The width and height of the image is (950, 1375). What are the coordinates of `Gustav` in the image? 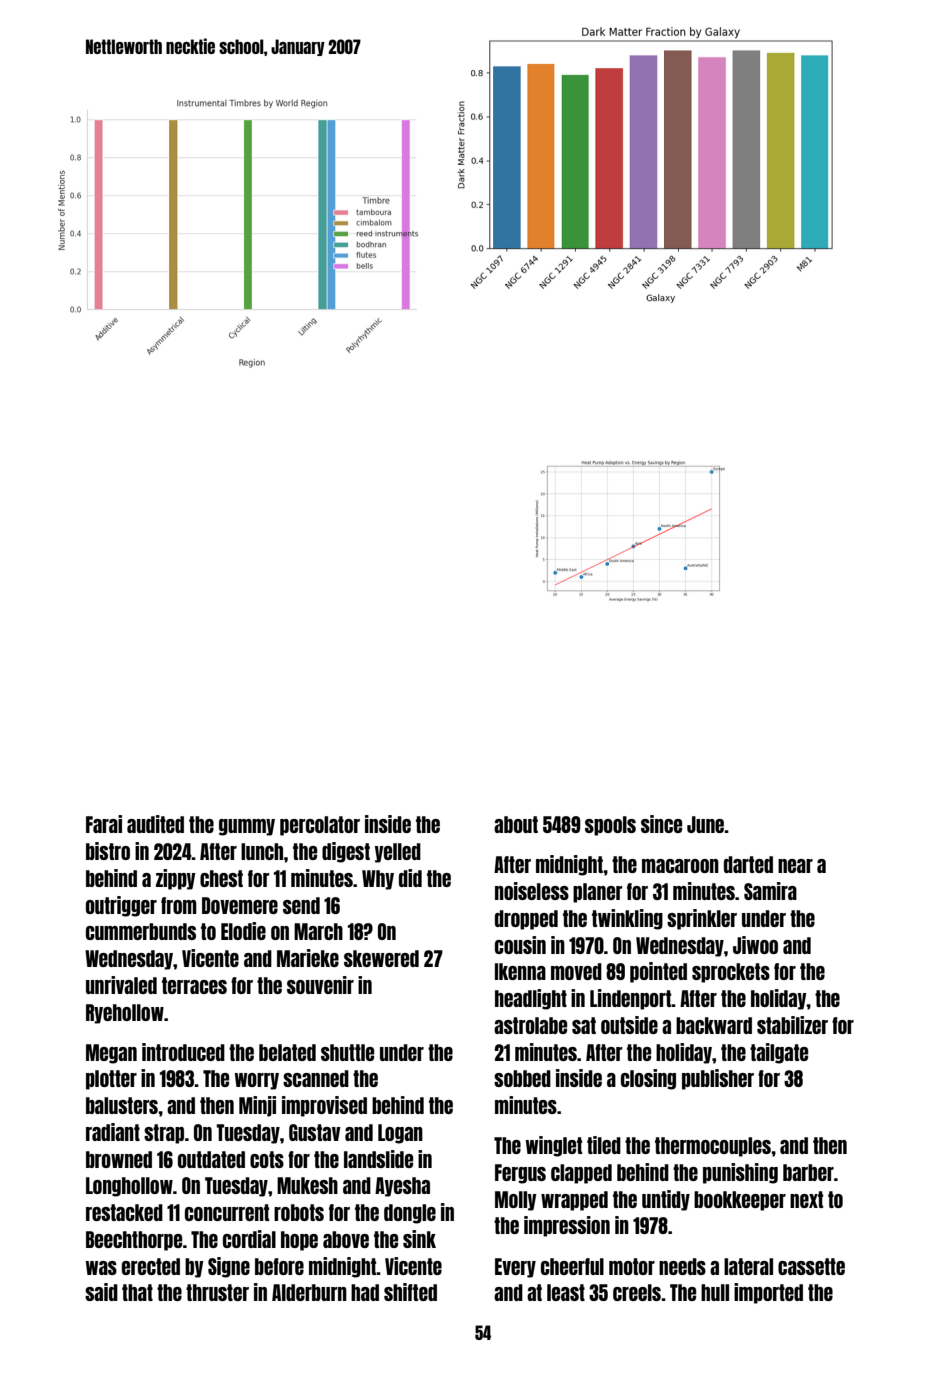 It's located at (315, 1132).
